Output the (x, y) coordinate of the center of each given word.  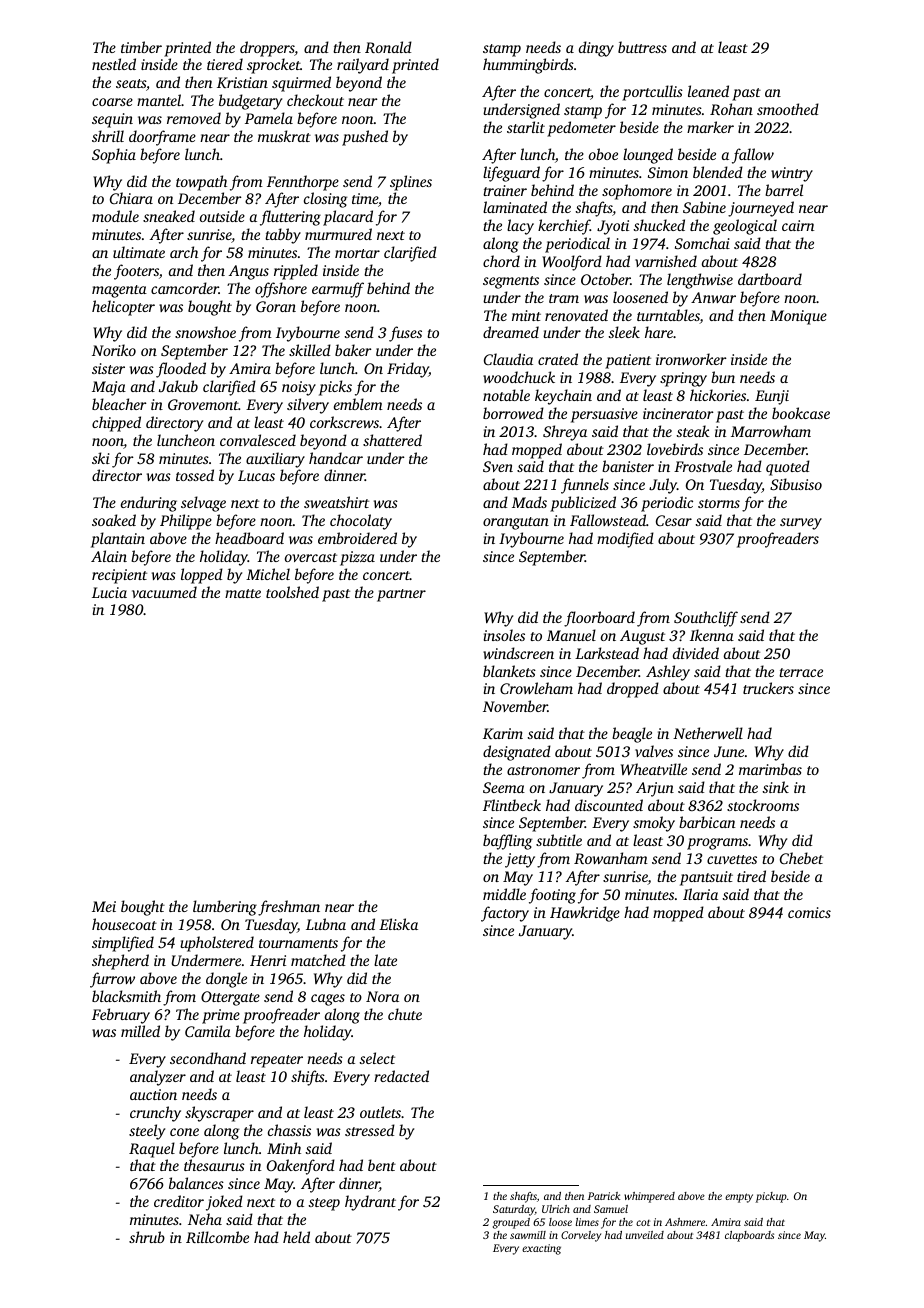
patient (628, 361)
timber (141, 47)
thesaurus (214, 1165)
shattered (392, 440)
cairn (798, 225)
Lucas (256, 475)
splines (411, 183)
